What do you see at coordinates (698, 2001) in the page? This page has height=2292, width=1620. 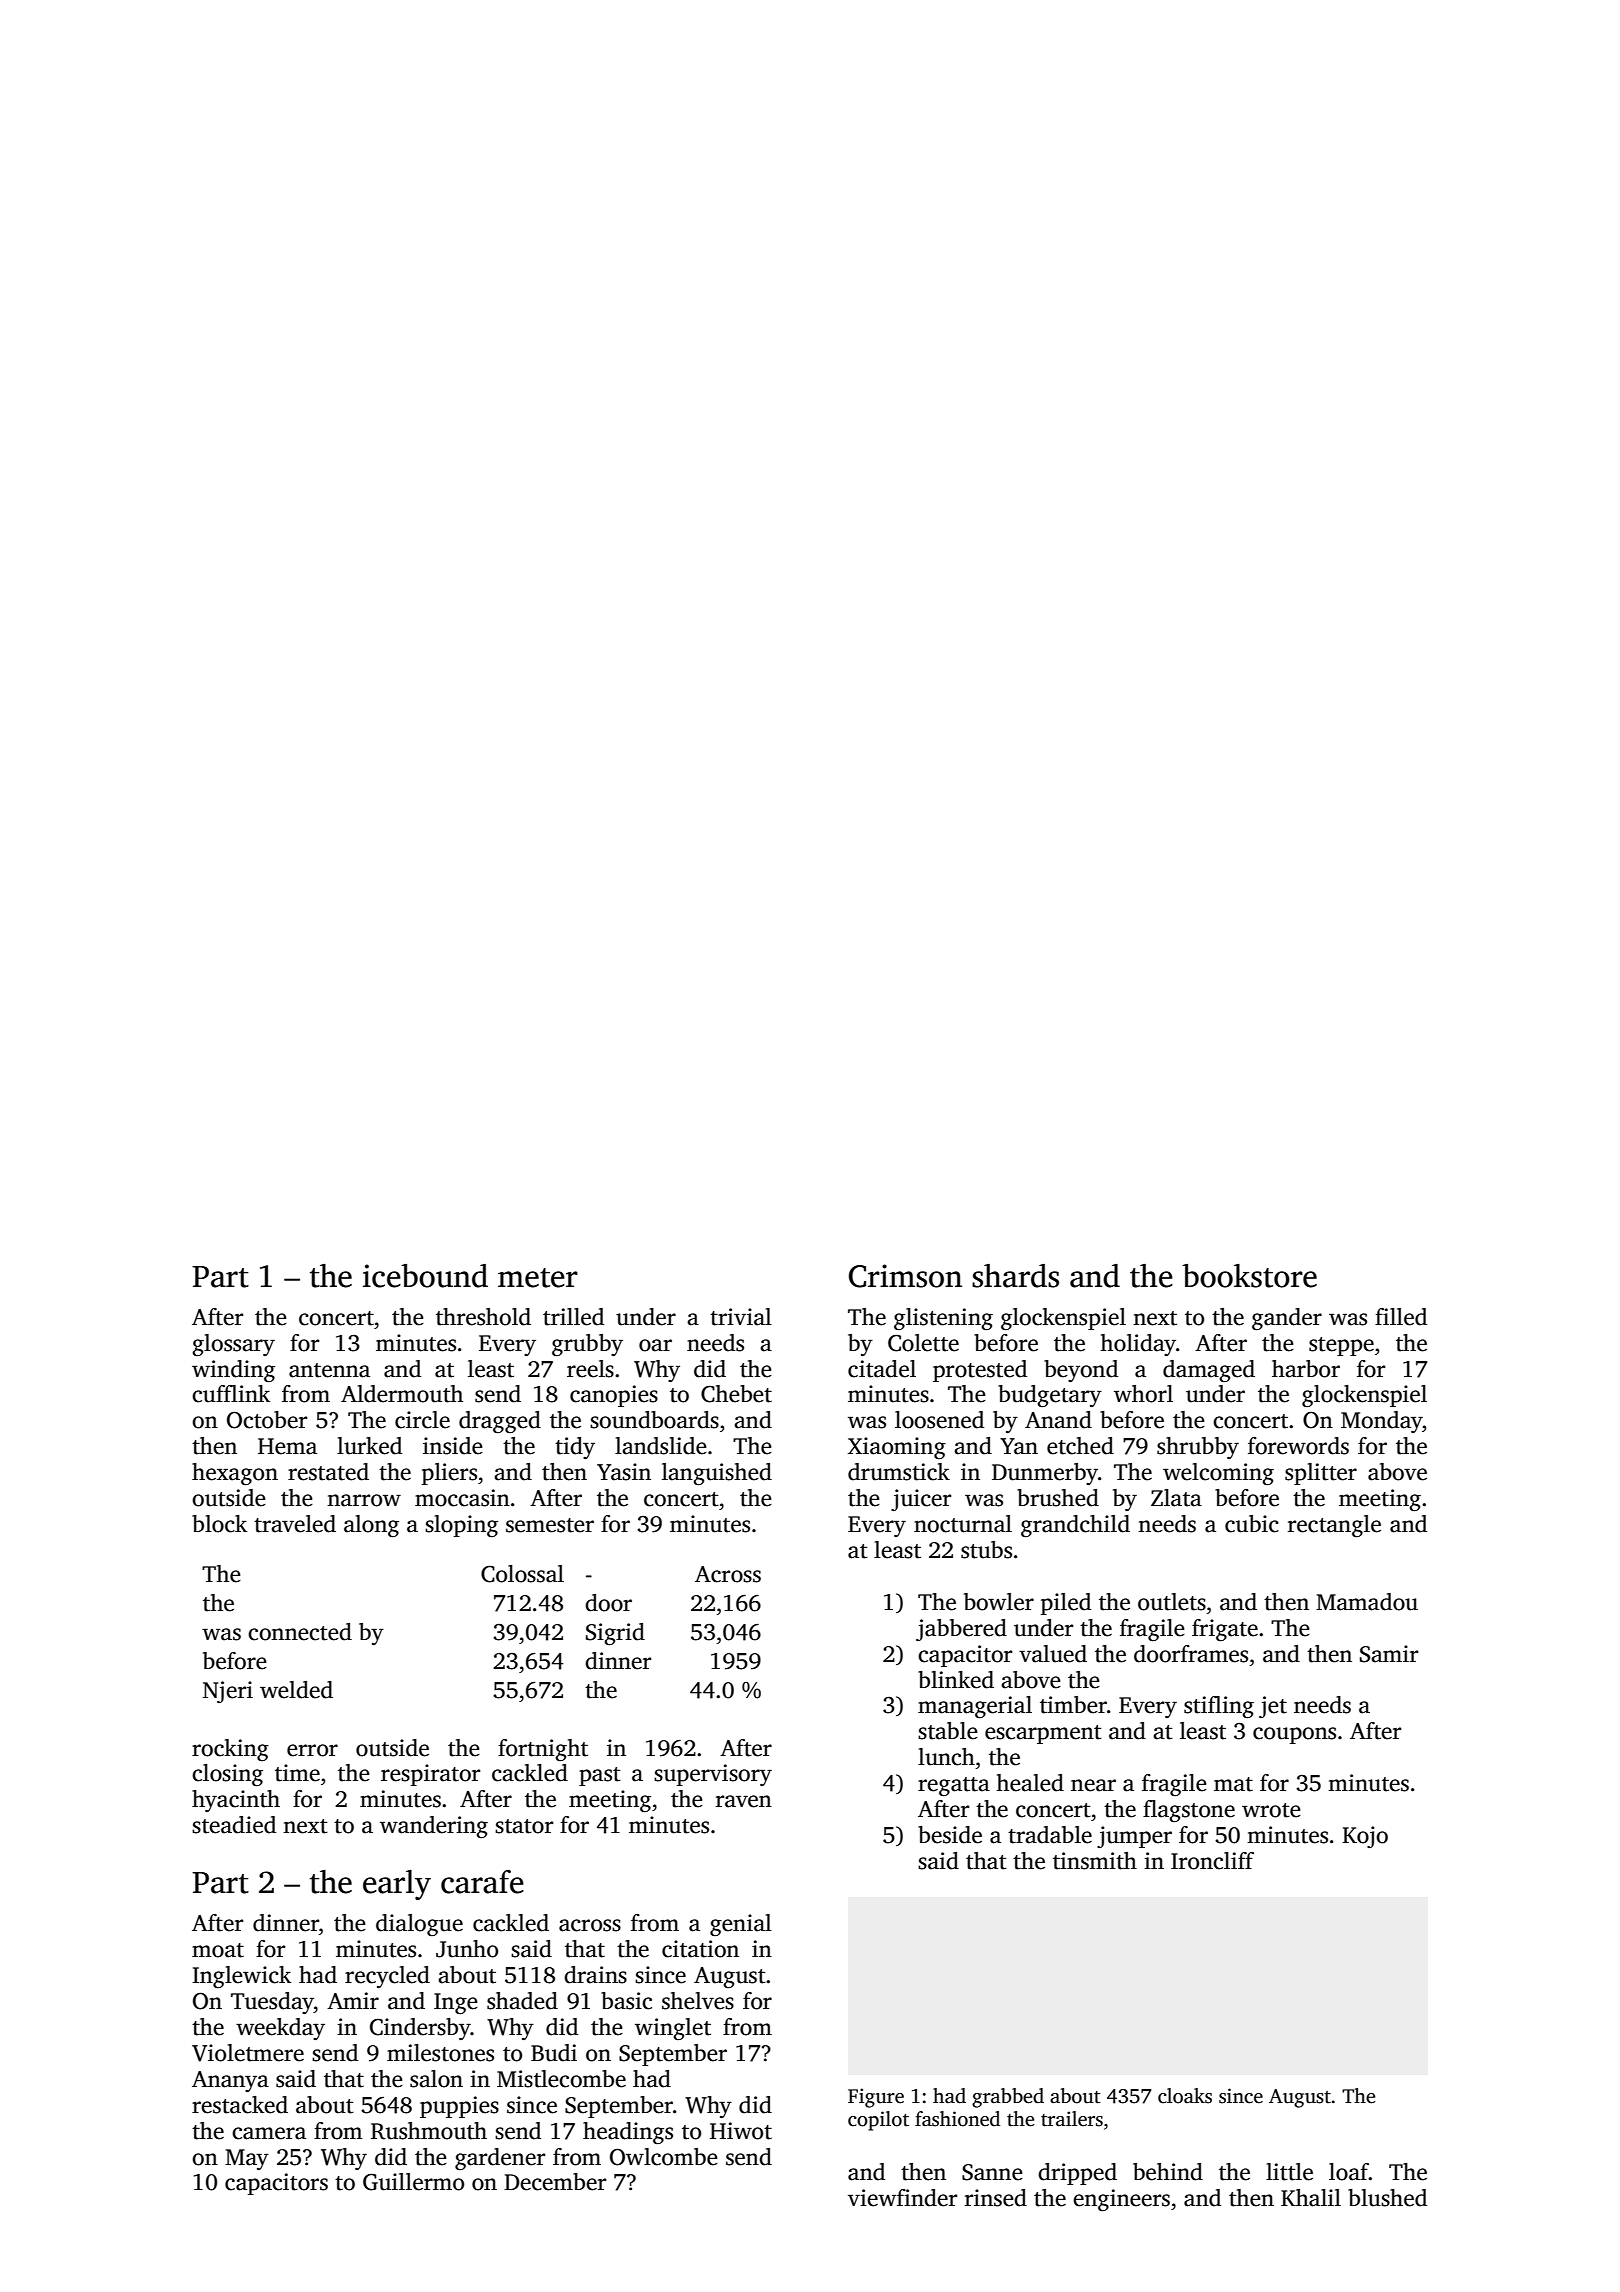 I see `shelves` at bounding box center [698, 2001].
